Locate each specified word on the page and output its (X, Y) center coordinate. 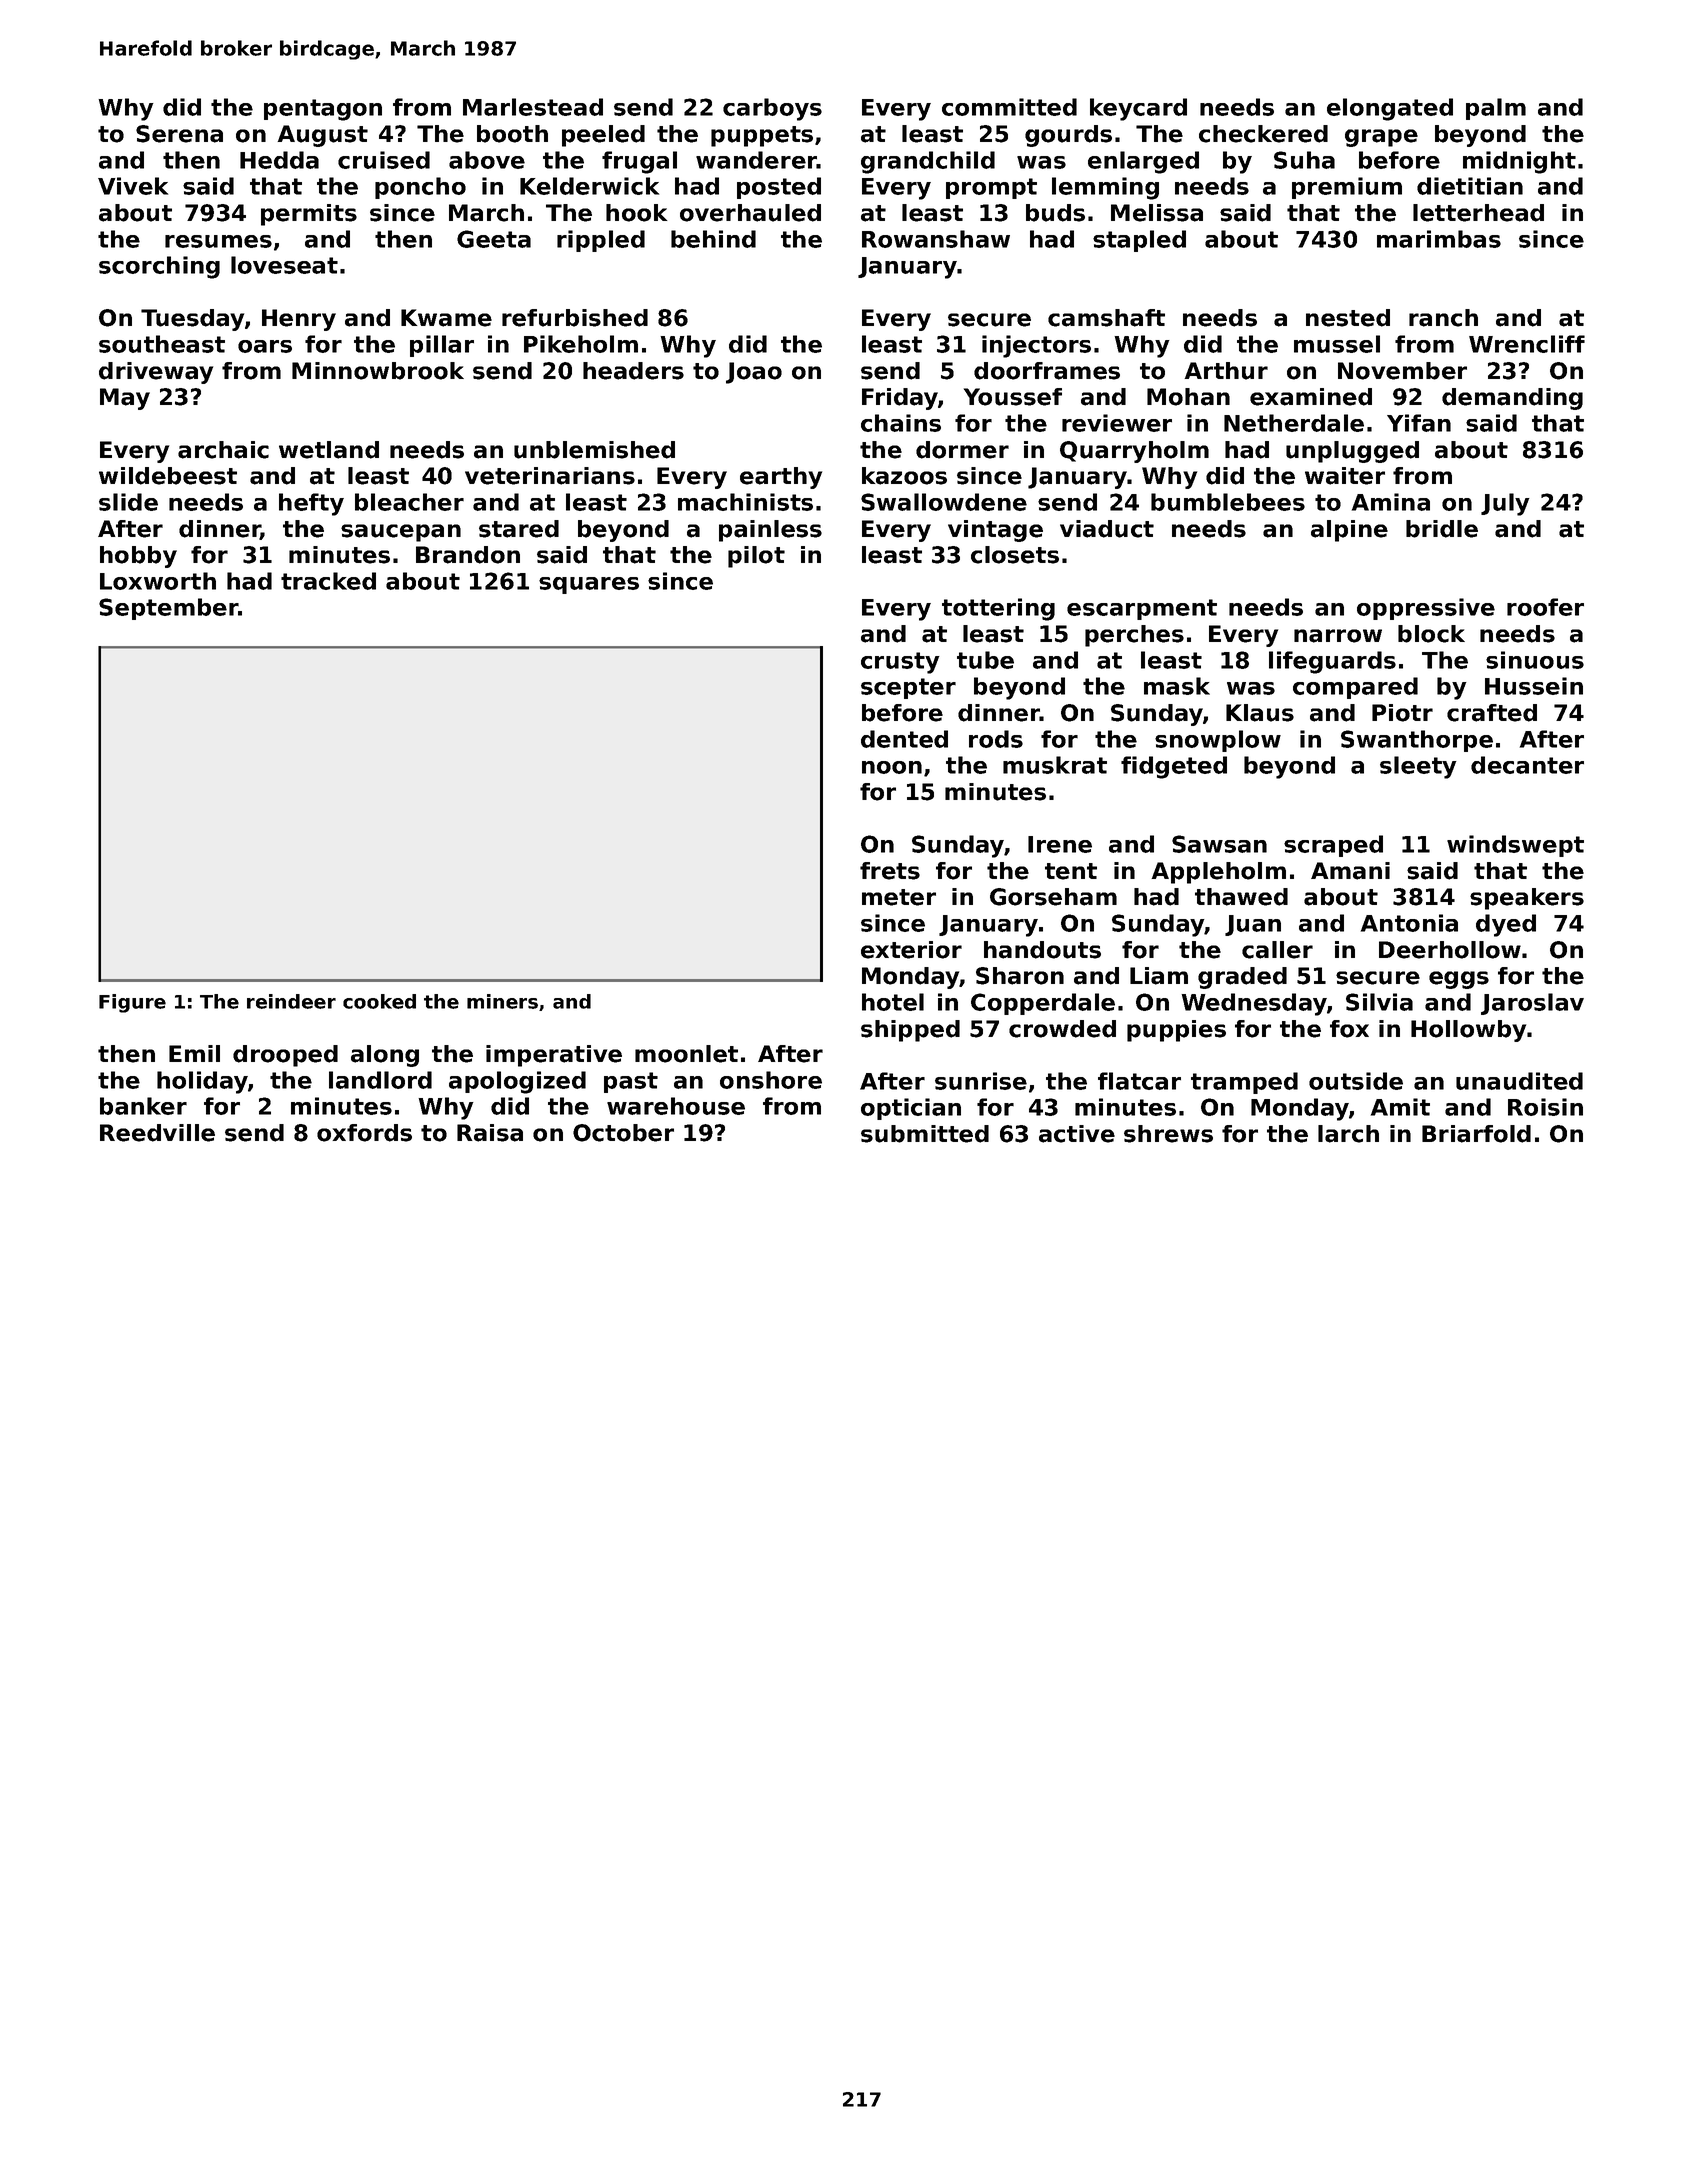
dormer (962, 450)
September (168, 609)
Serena (179, 134)
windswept (1515, 846)
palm (1496, 109)
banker (143, 1106)
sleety (1418, 767)
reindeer (291, 1001)
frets (890, 871)
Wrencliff (1527, 344)
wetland (329, 450)
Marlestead (533, 107)
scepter (908, 688)
